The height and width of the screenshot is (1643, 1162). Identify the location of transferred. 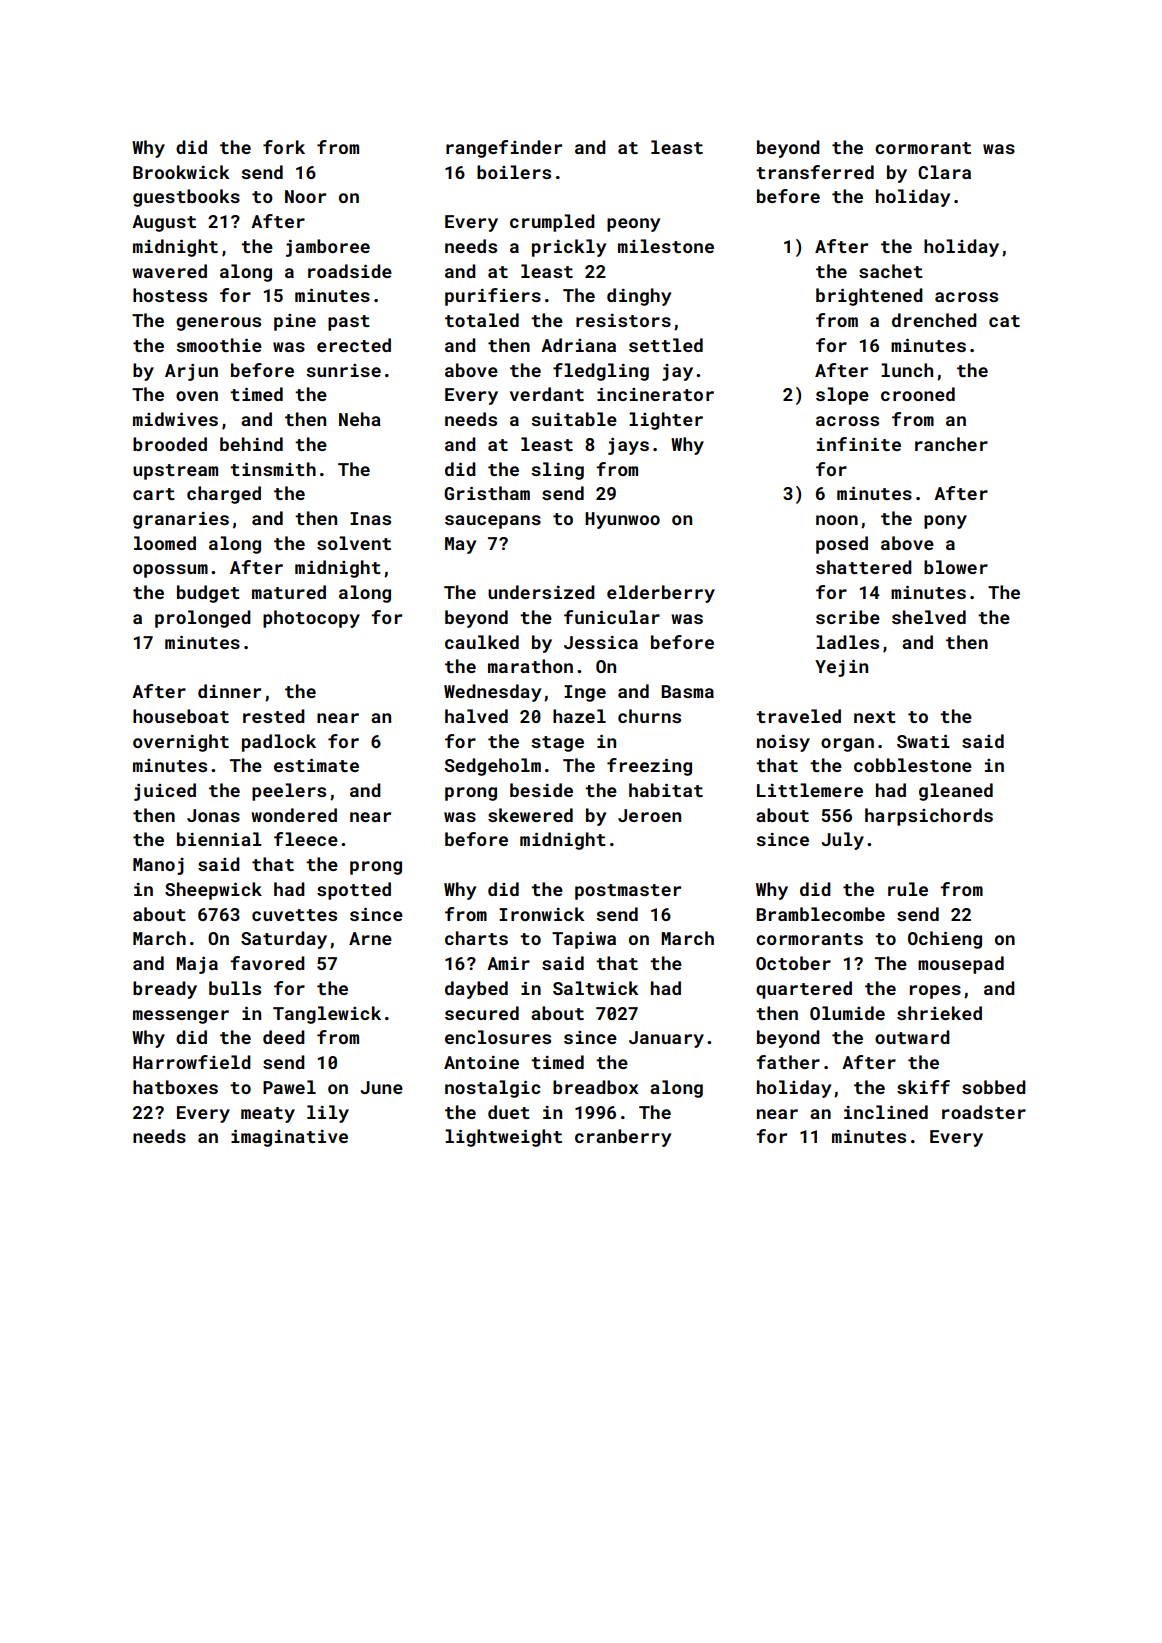
(815, 172).
